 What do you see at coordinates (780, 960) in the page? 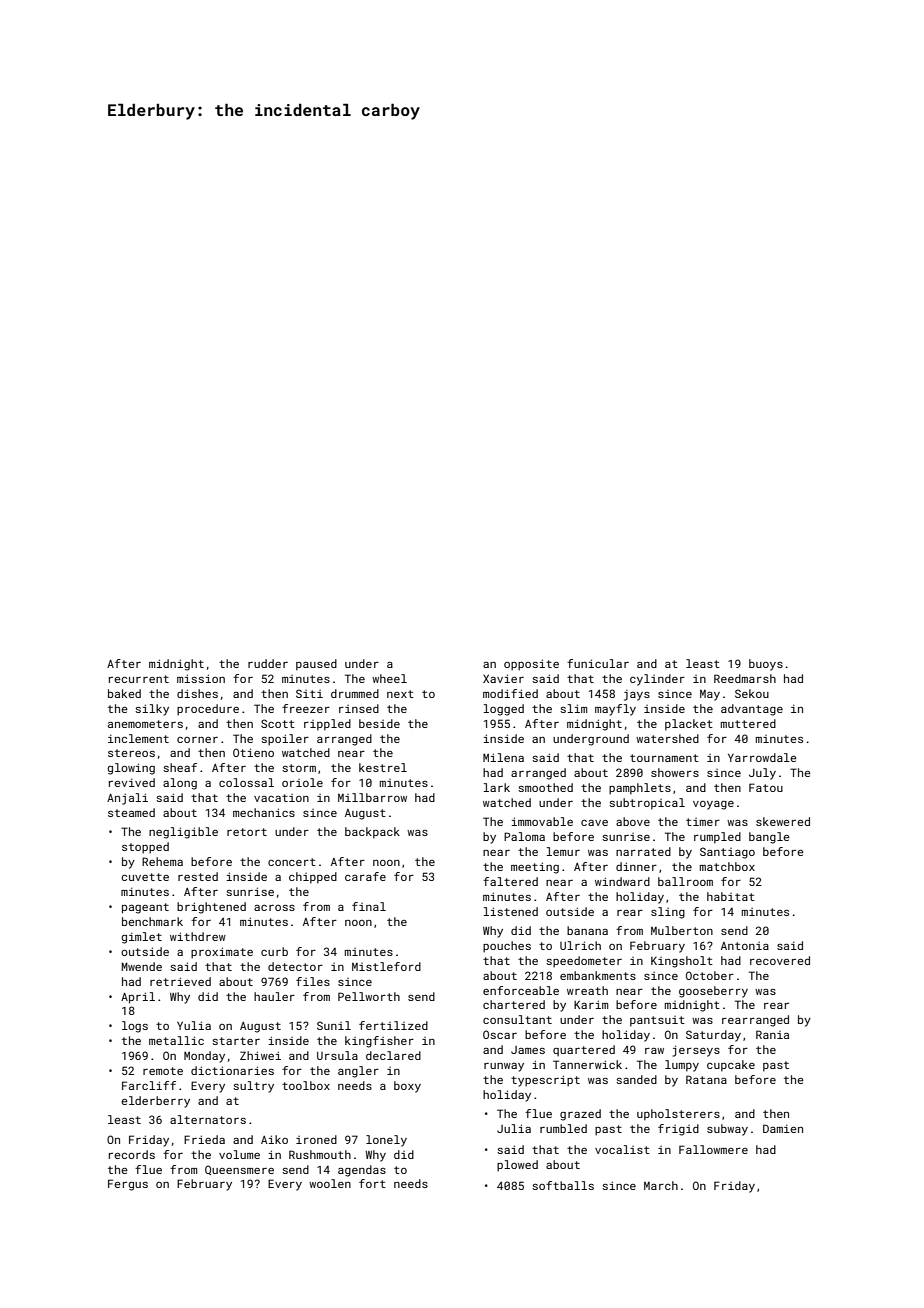
I see `recovered` at bounding box center [780, 960].
